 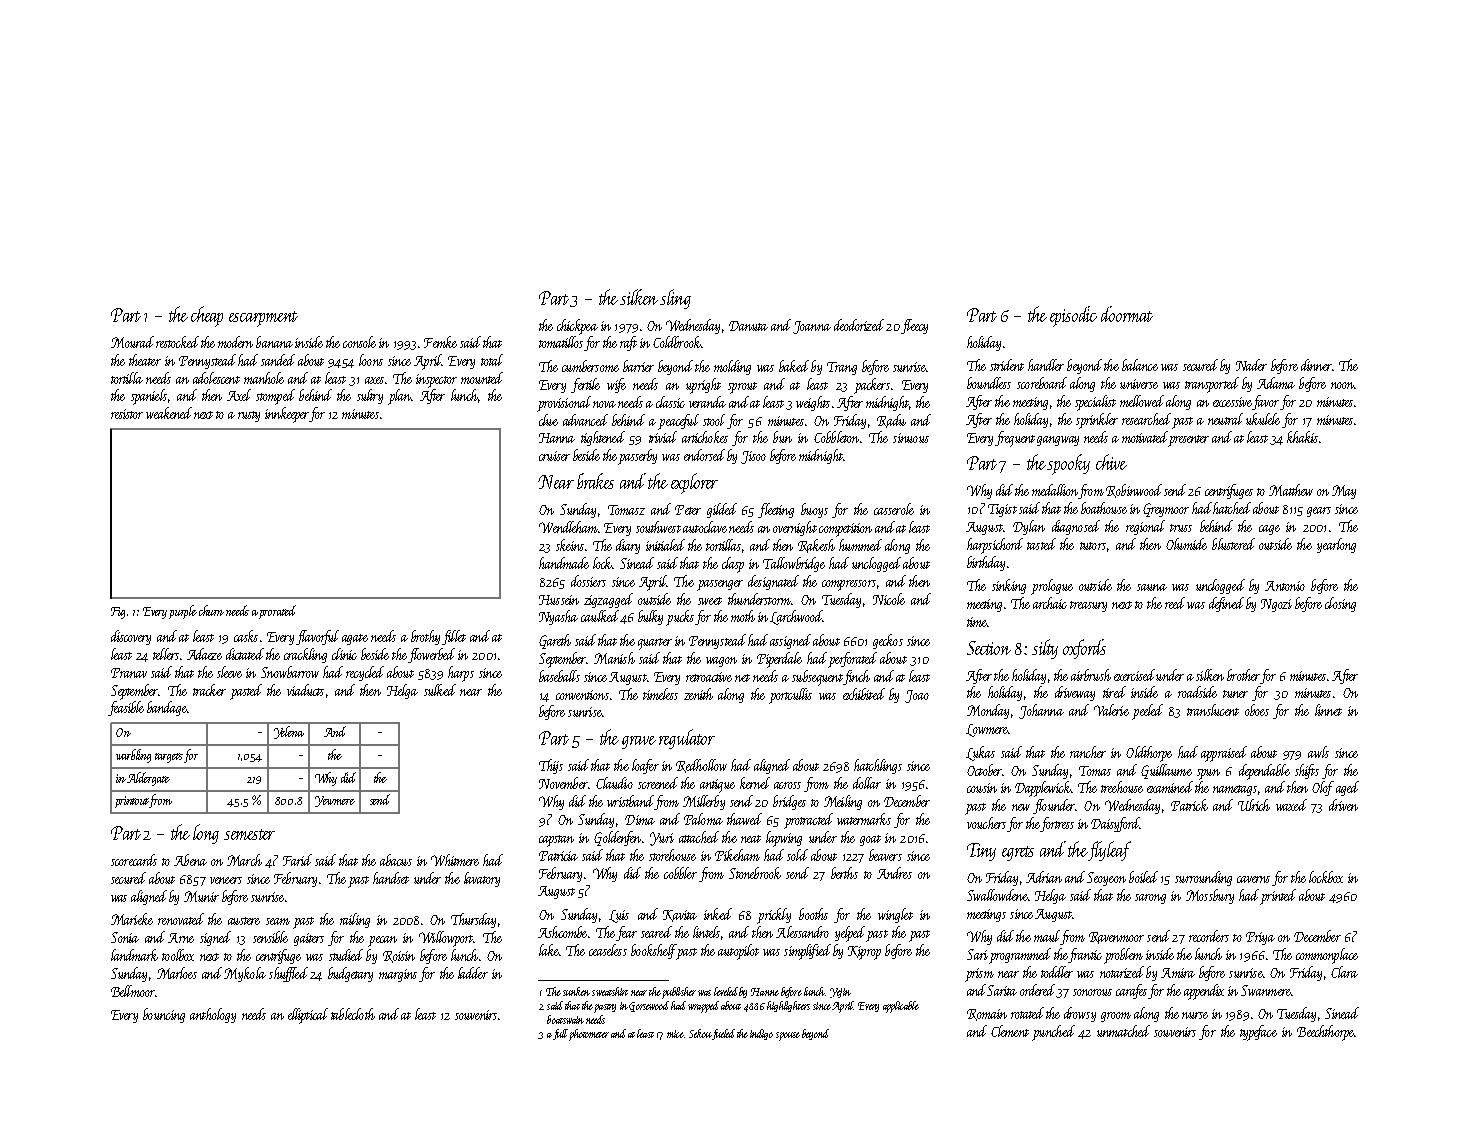 What do you see at coordinates (1015, 439) in the screenshot?
I see `frequent` at bounding box center [1015, 439].
